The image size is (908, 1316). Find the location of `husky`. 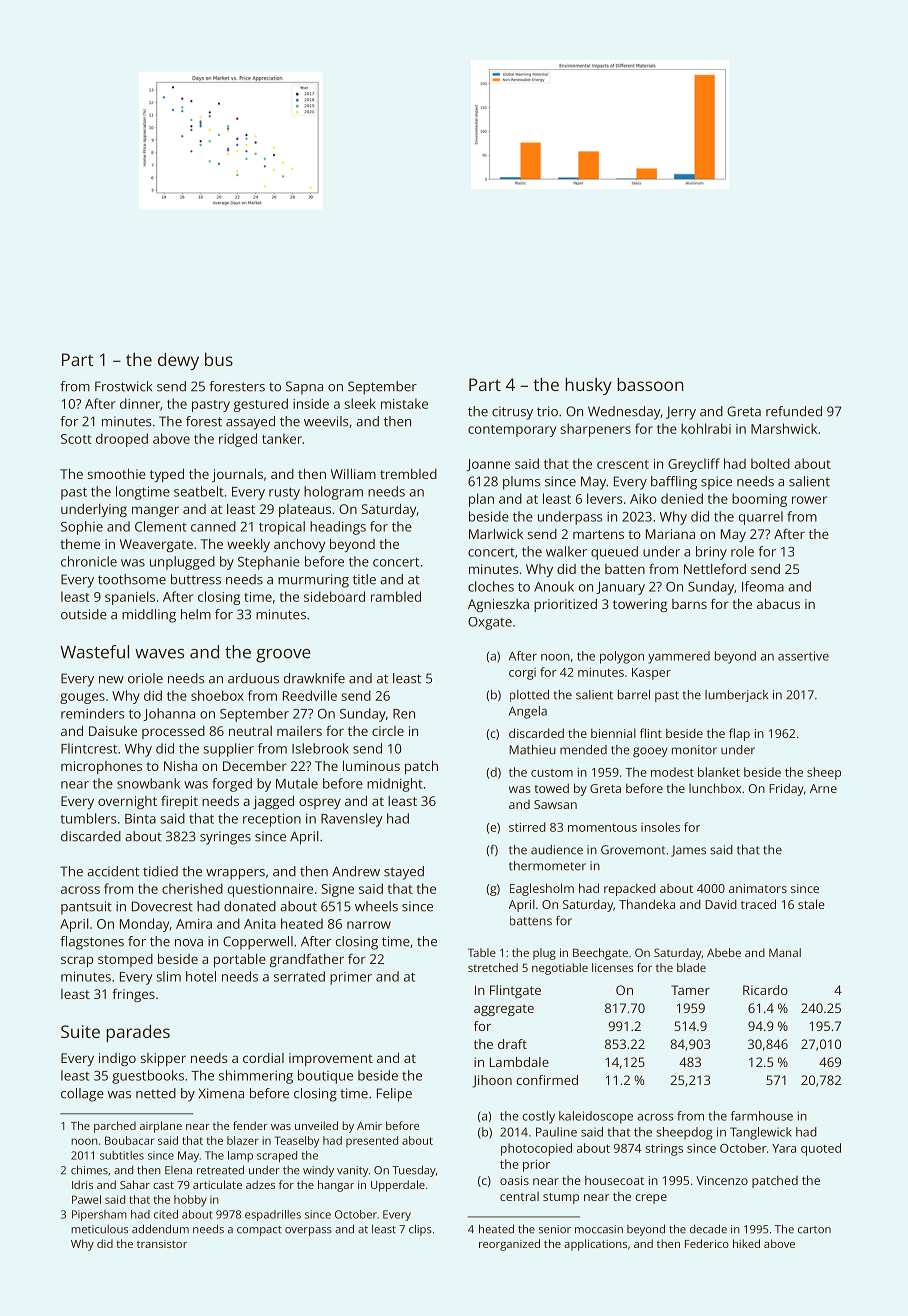

husky is located at coordinates (588, 386).
